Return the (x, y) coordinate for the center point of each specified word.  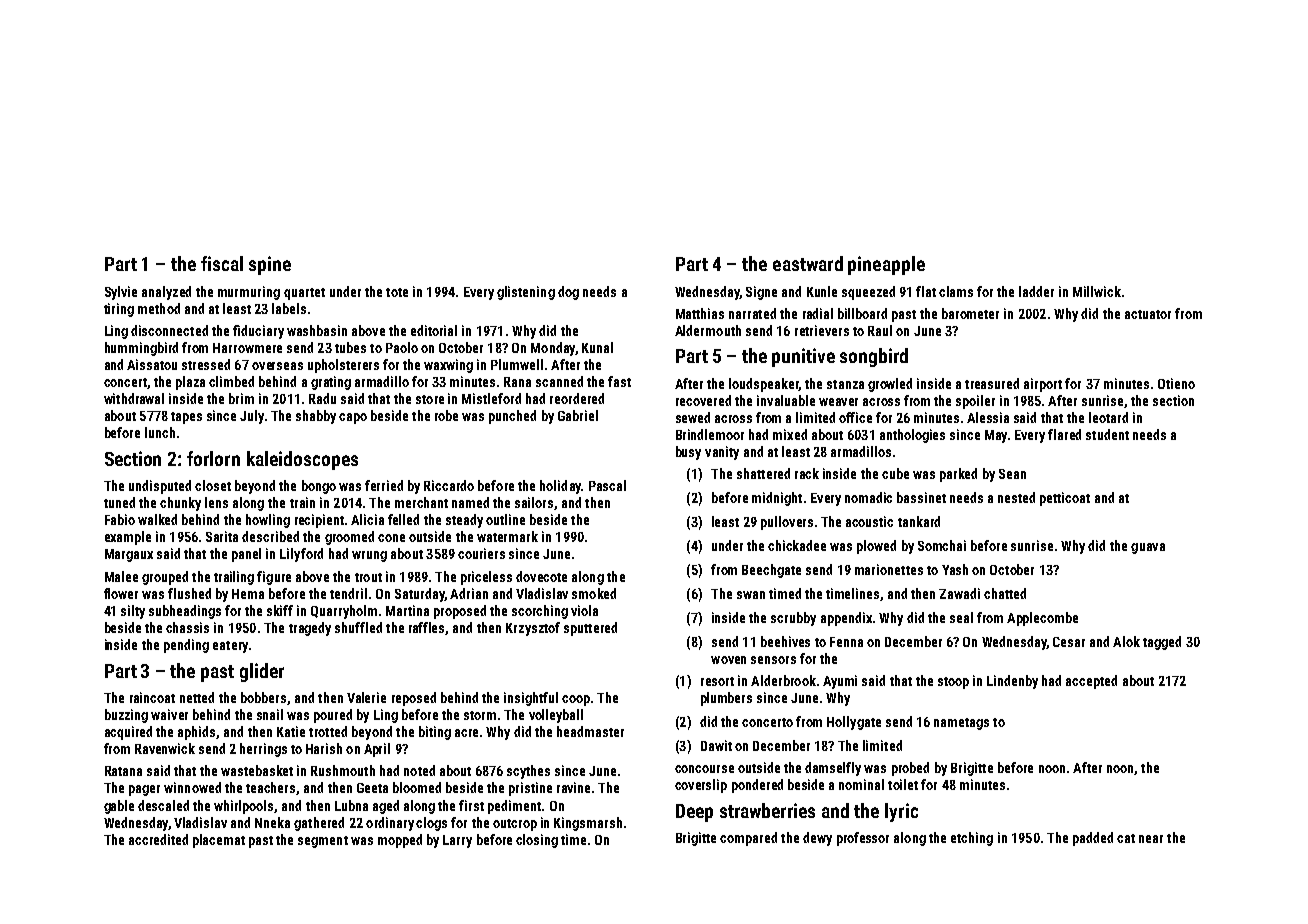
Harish (324, 748)
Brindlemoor (710, 434)
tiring (119, 310)
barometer (970, 313)
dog (568, 293)
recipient (319, 521)
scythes (528, 772)
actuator (1148, 314)
